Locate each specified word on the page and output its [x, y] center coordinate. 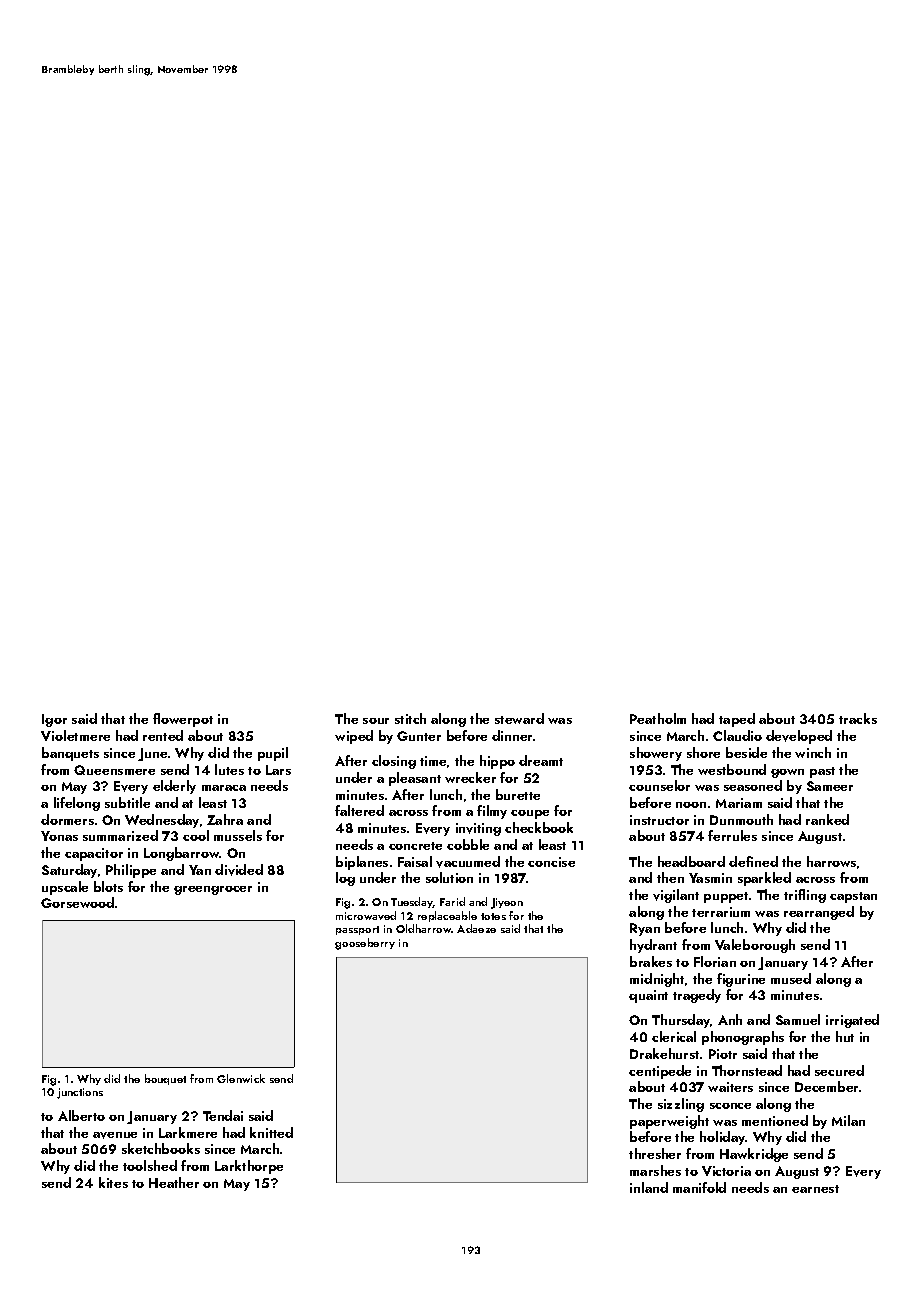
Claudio [737, 735]
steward [519, 718]
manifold [699, 1187]
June [152, 754]
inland [649, 1187]
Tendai [223, 1115]
